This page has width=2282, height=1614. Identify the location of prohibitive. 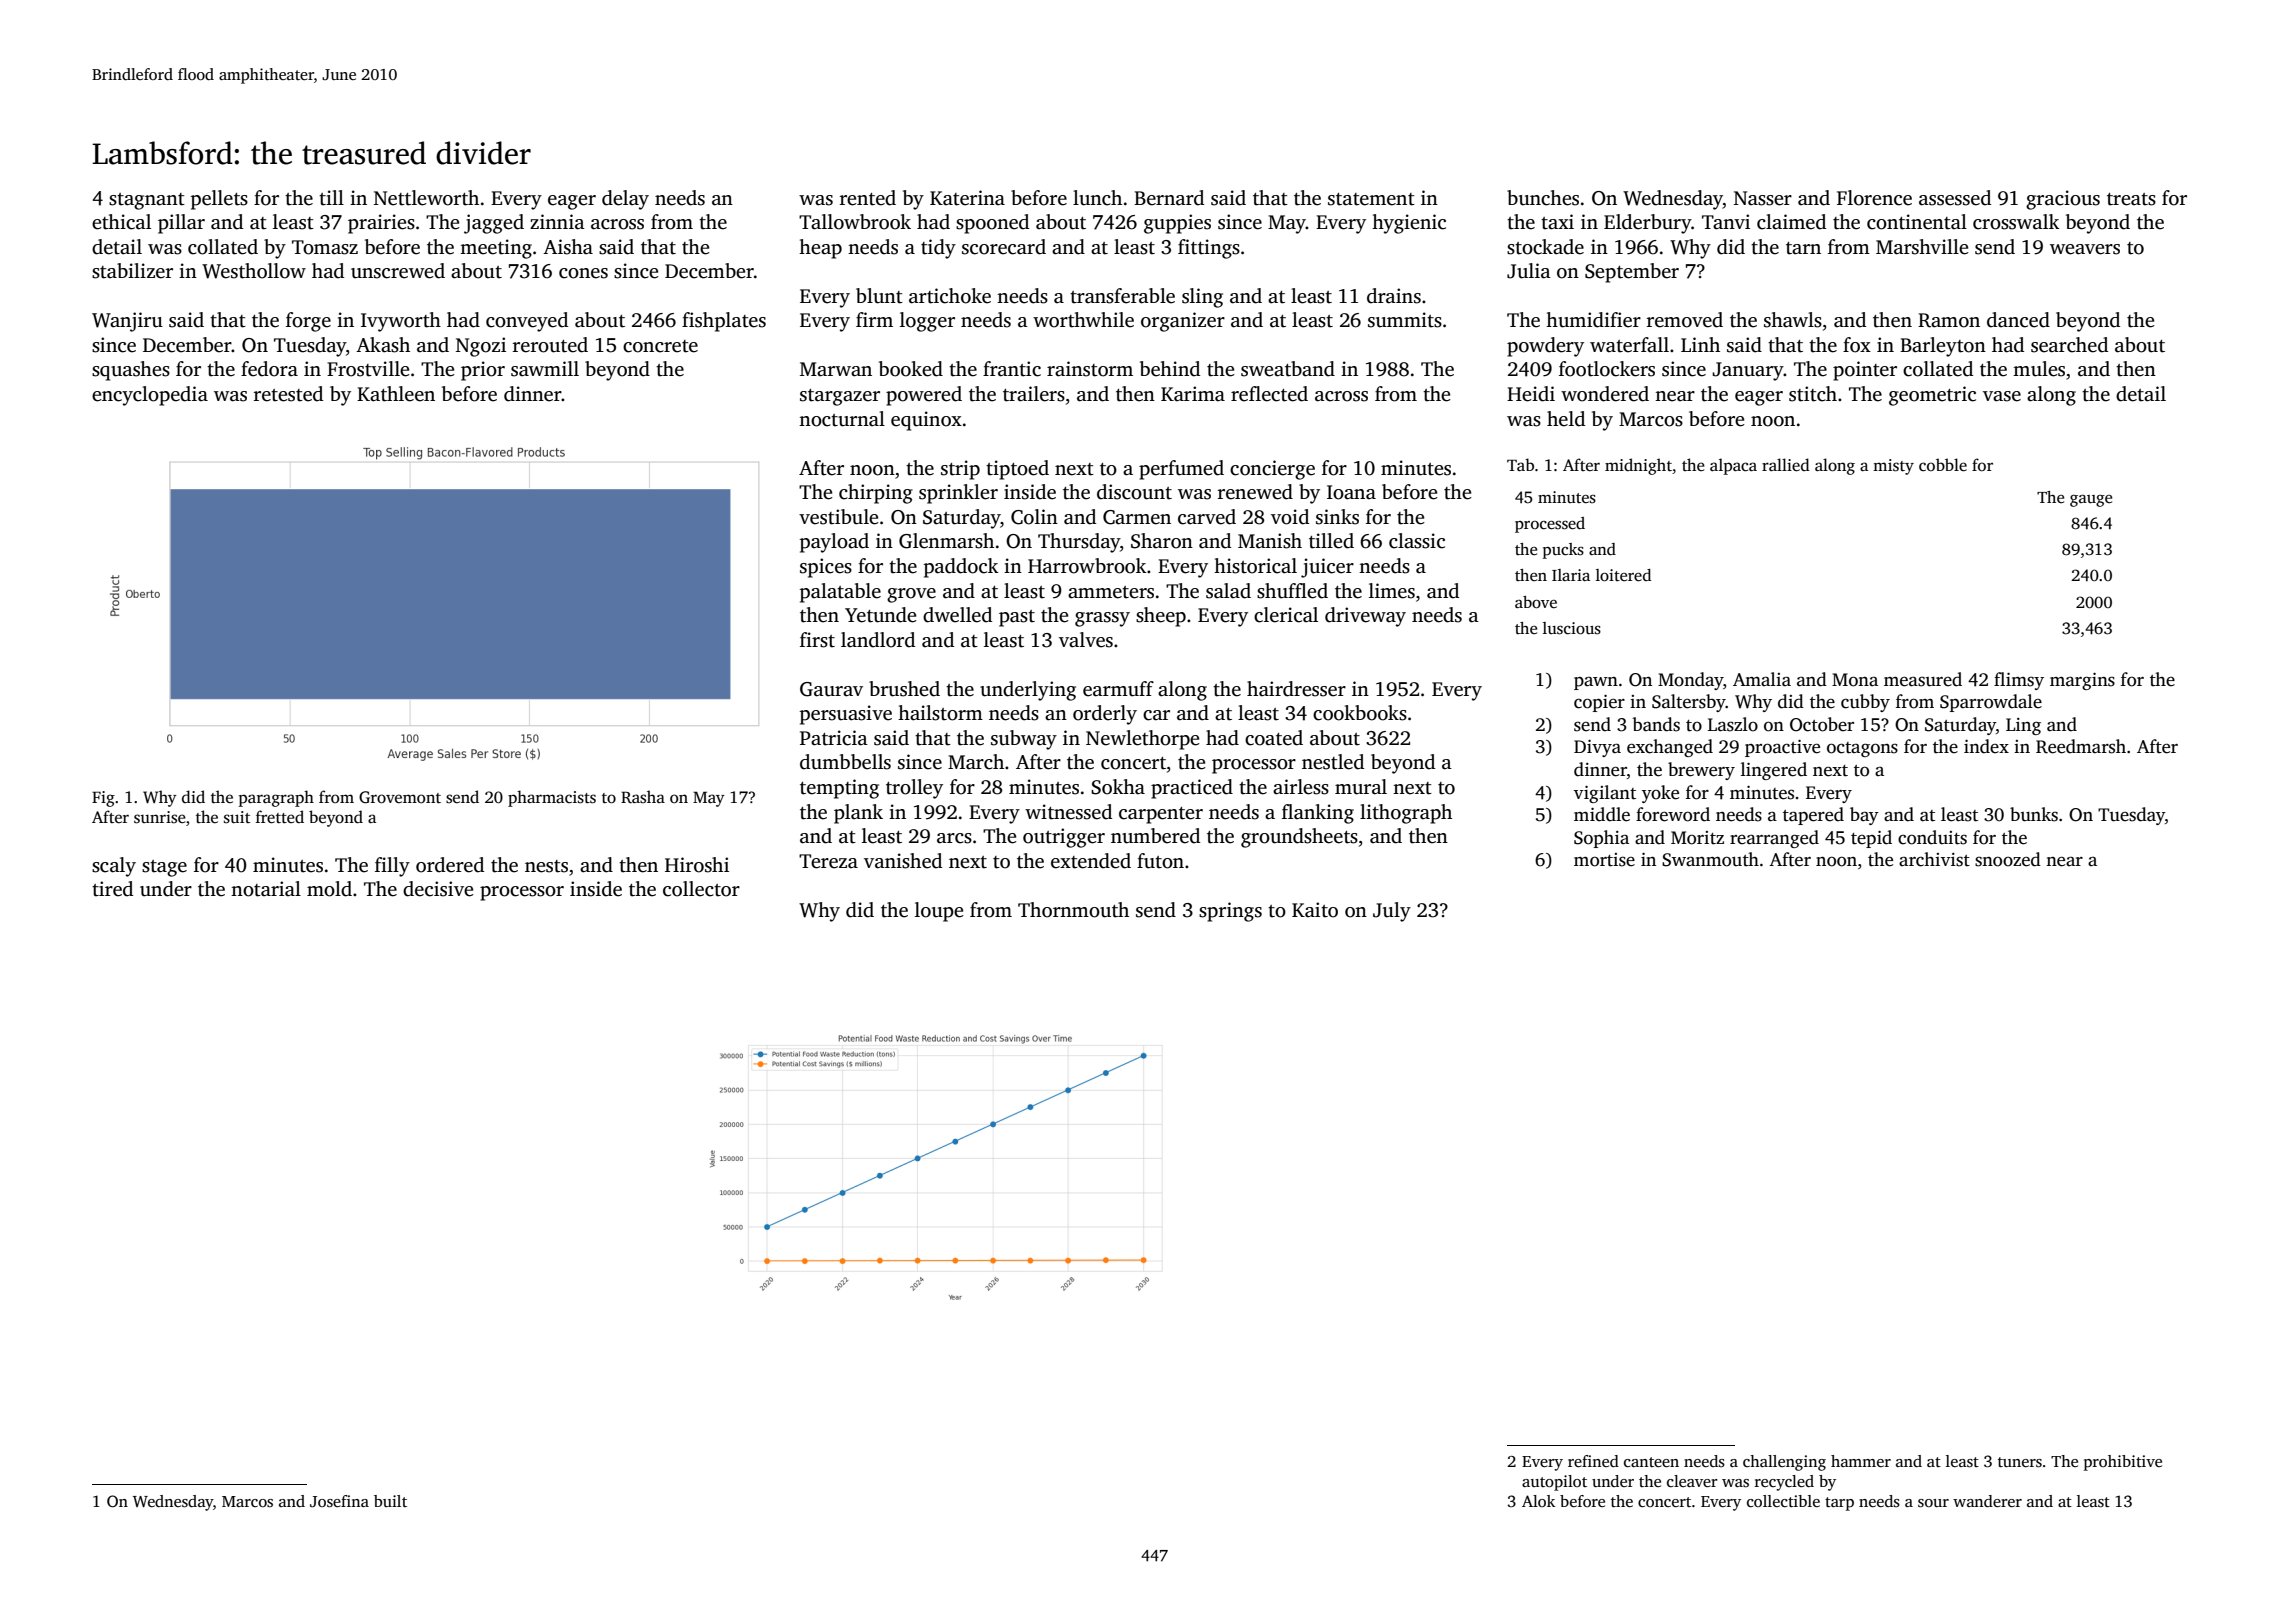
(2123, 1463).
